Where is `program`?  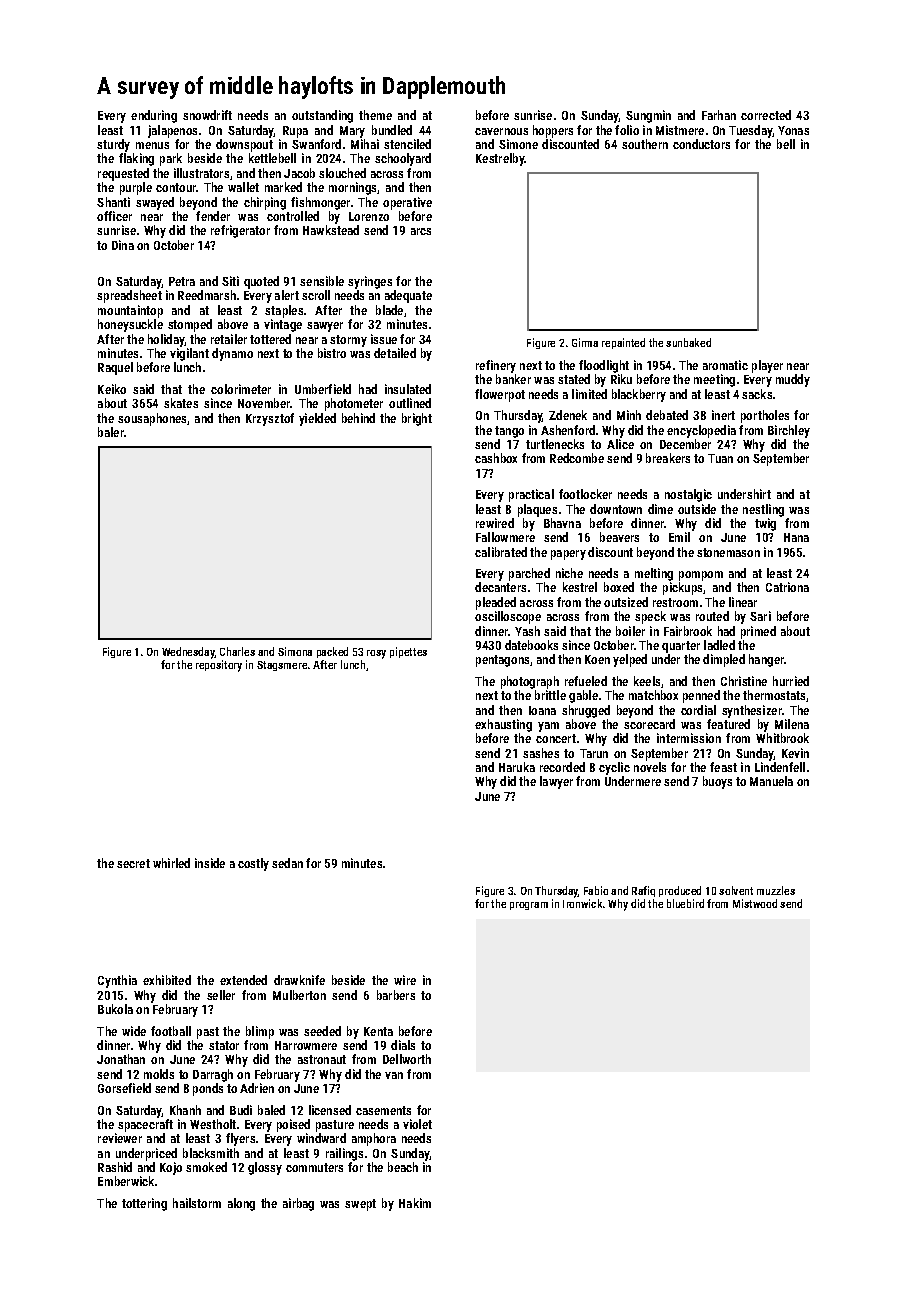 program is located at coordinates (529, 906).
